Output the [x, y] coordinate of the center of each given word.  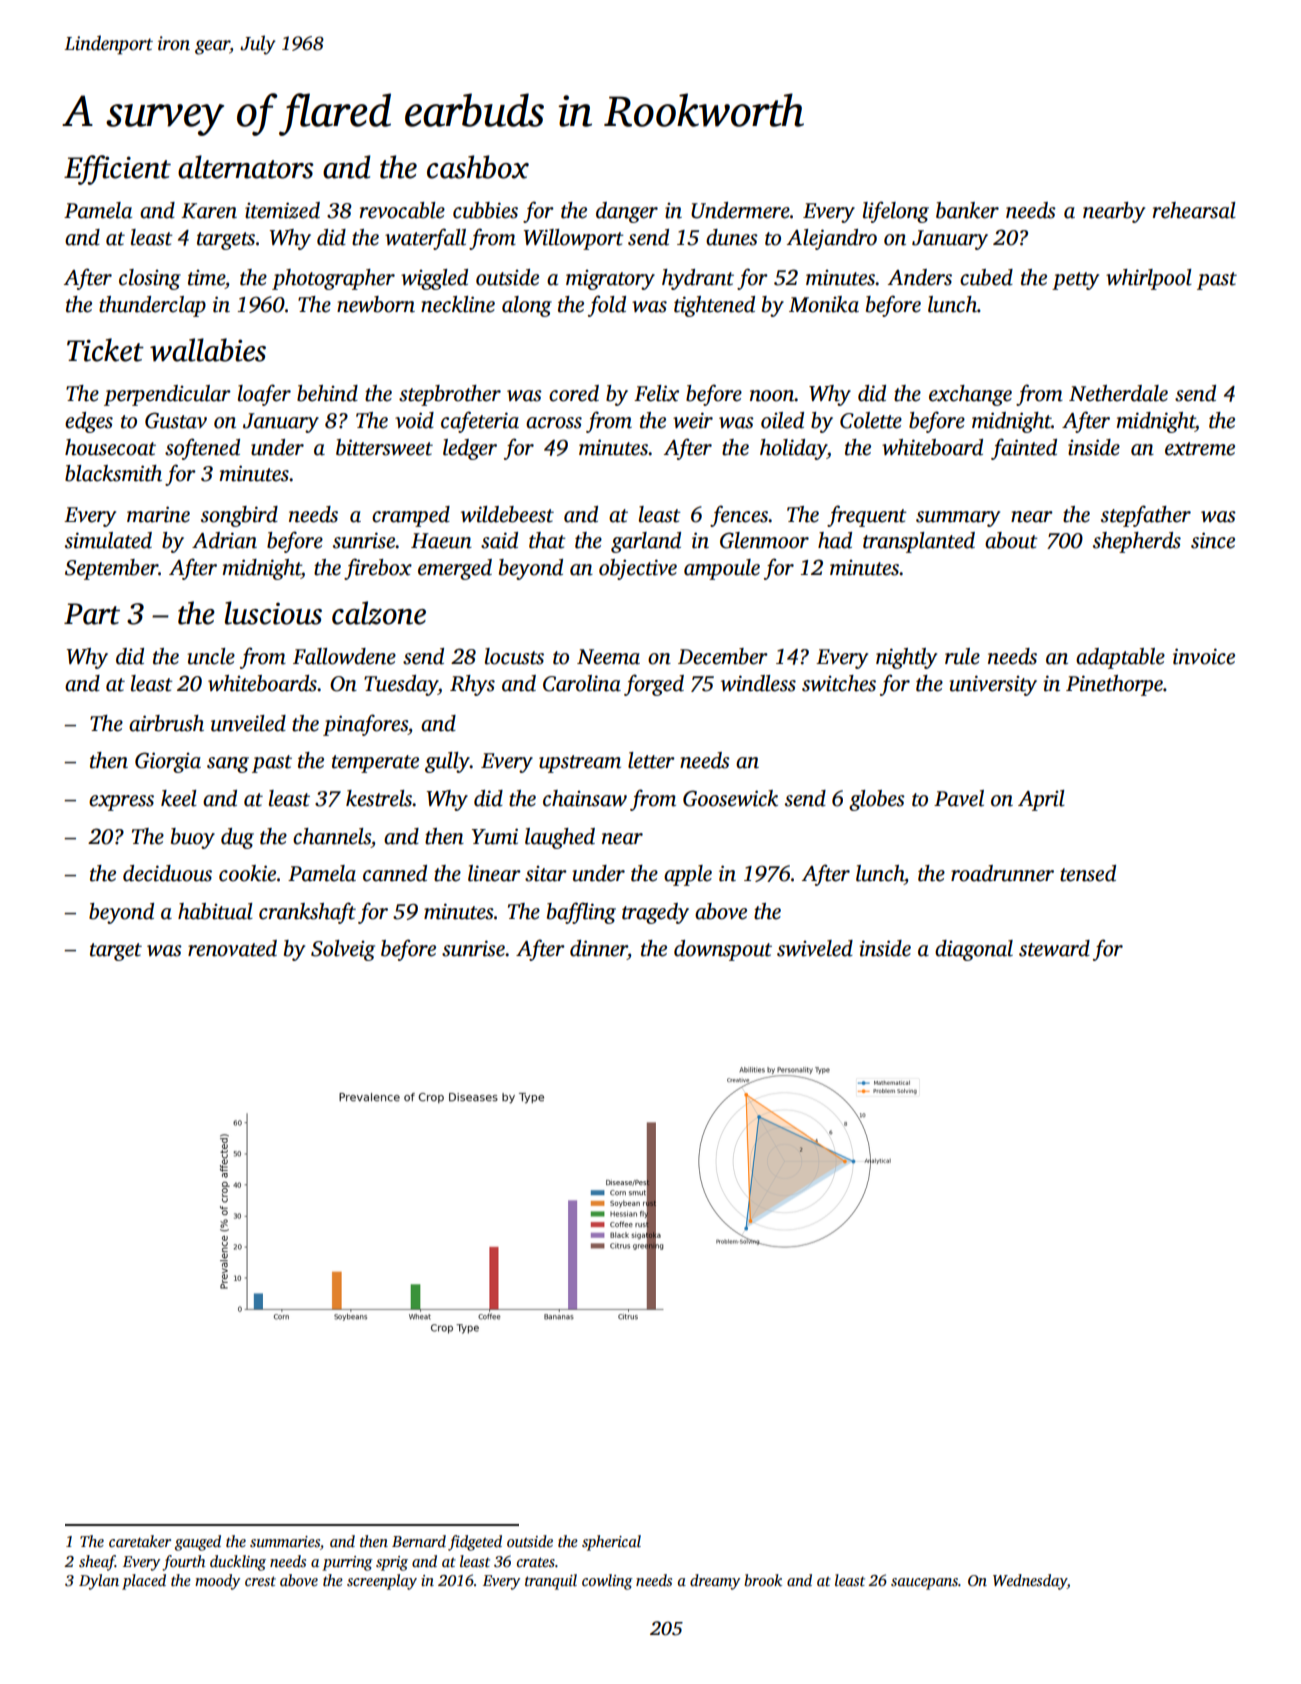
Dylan [99, 1582]
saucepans [924, 1584]
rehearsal [1194, 210]
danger [627, 212]
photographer [333, 279]
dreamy [715, 1582]
